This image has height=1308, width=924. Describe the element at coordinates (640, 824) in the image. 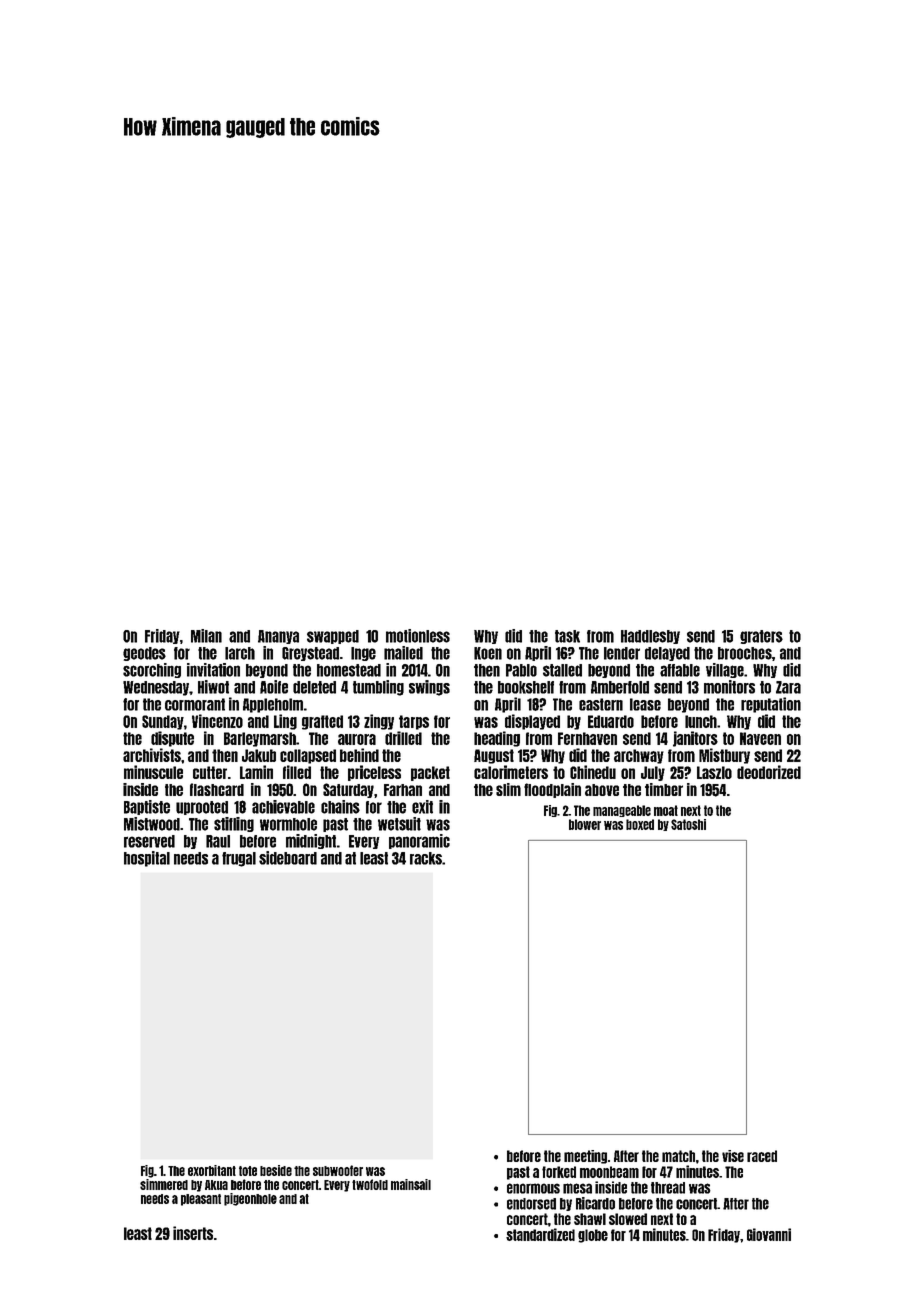

I see `boxed` at that location.
